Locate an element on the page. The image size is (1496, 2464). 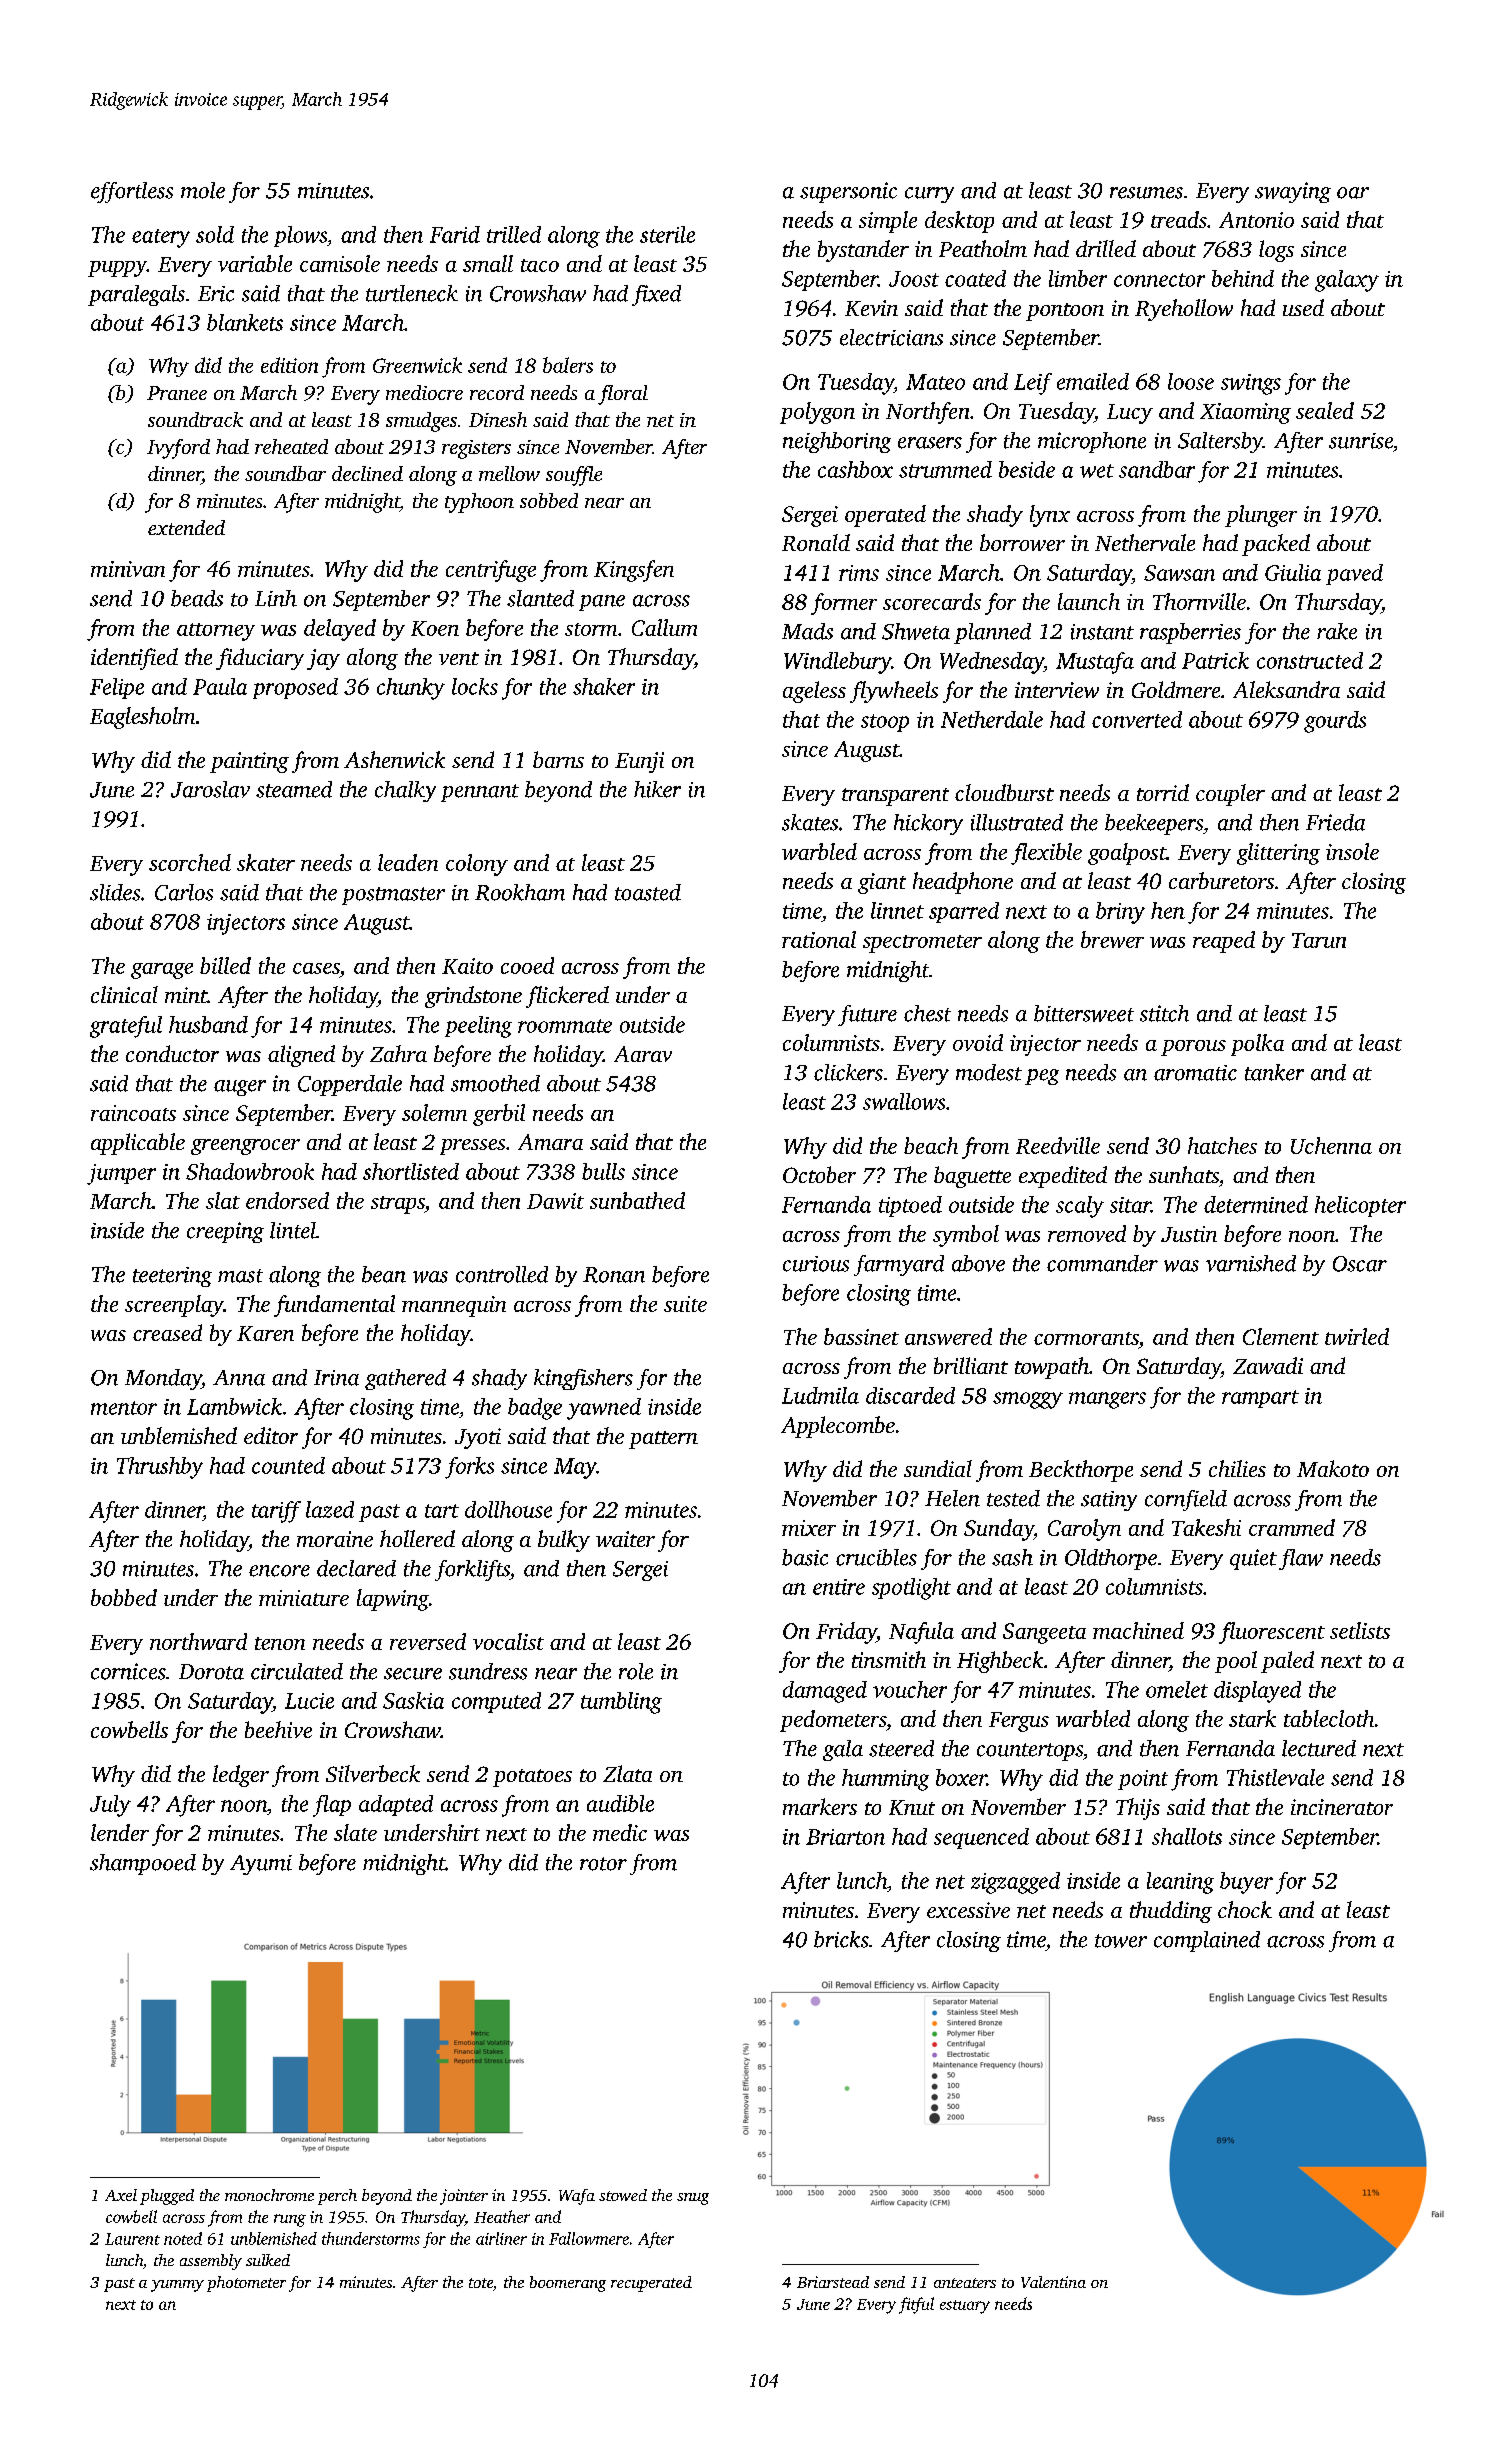
Zawadi is located at coordinates (1268, 1365).
